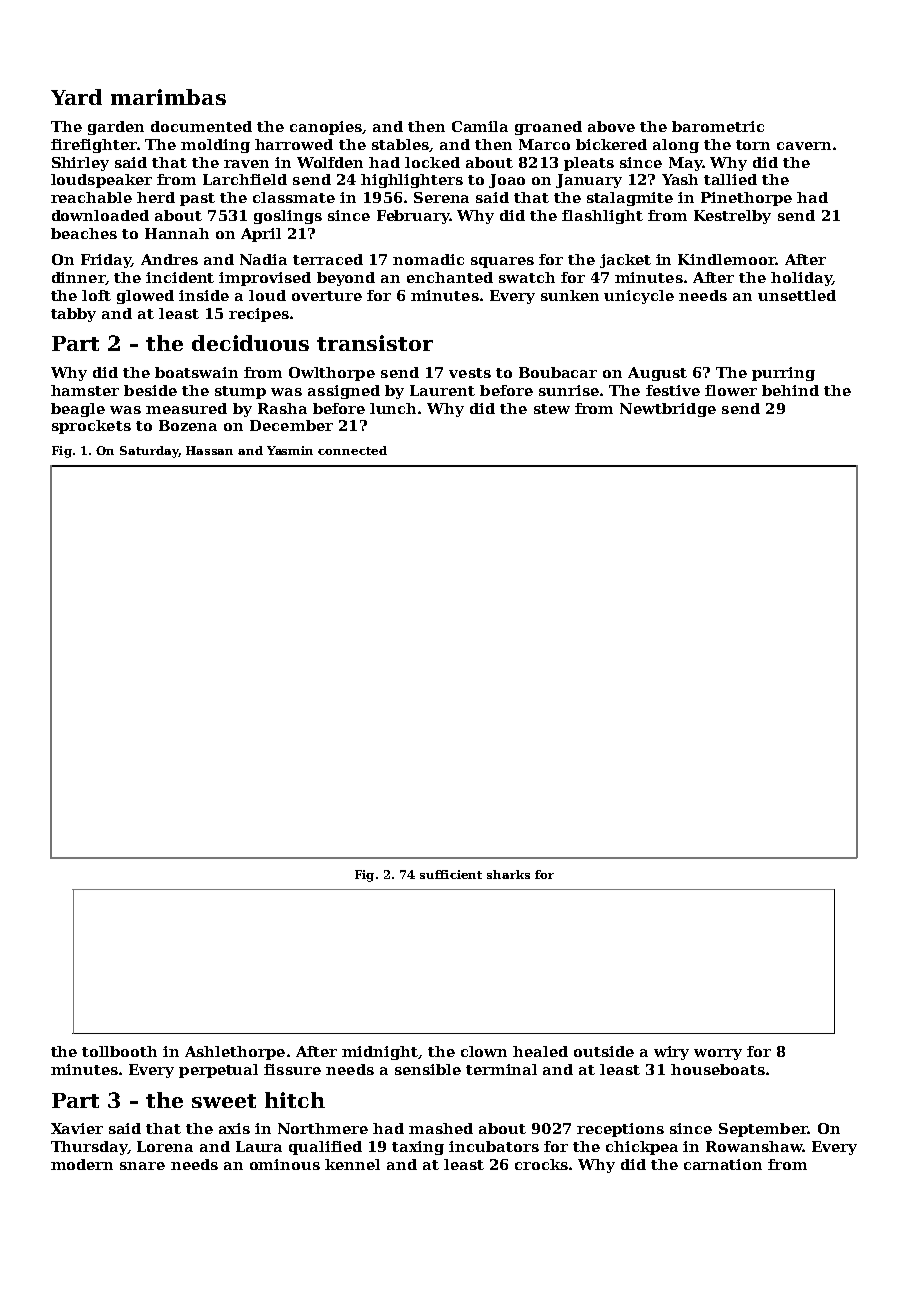  I want to click on cavern, so click(804, 146).
